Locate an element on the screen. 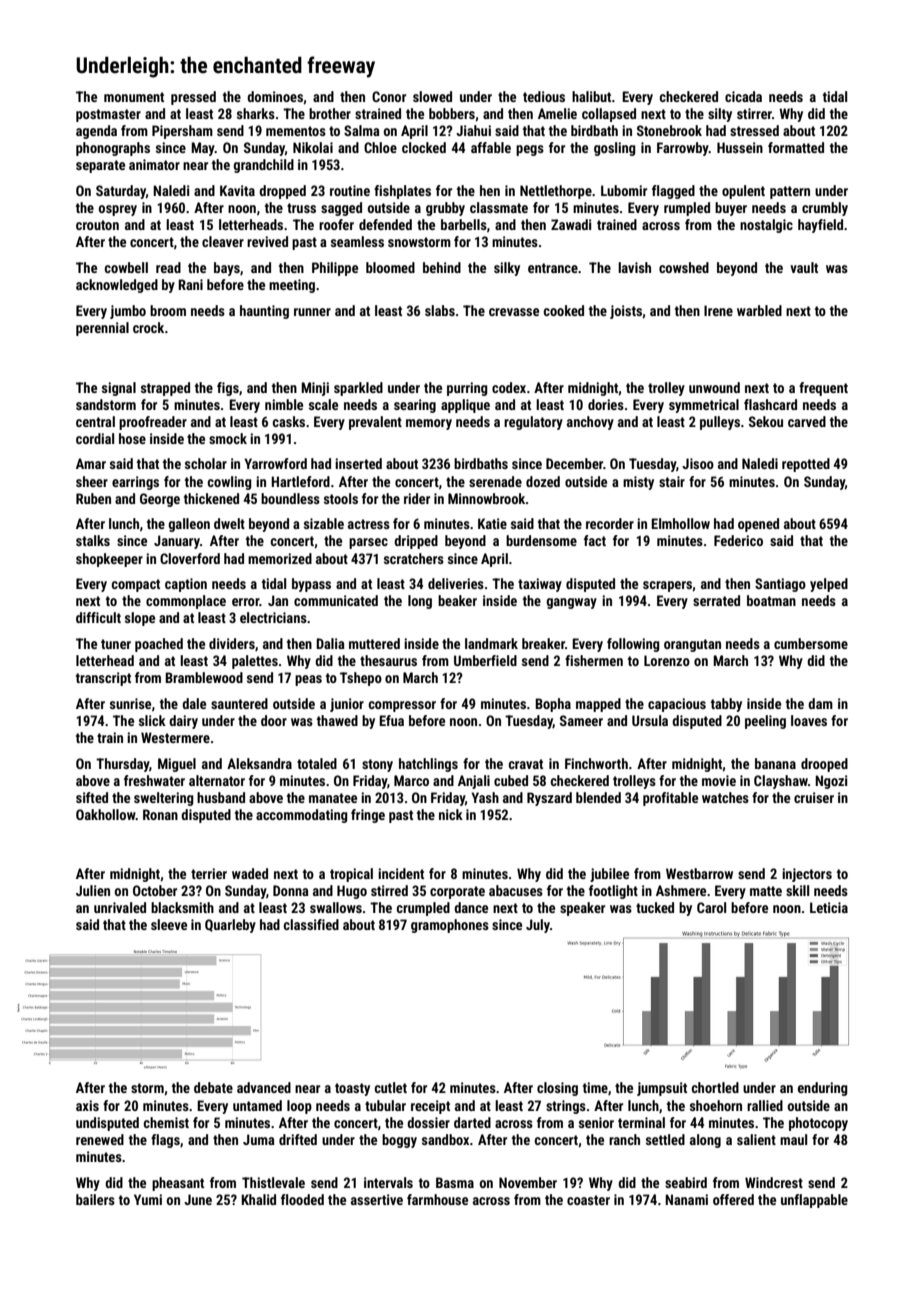  farmhouse is located at coordinates (437, 1199).
